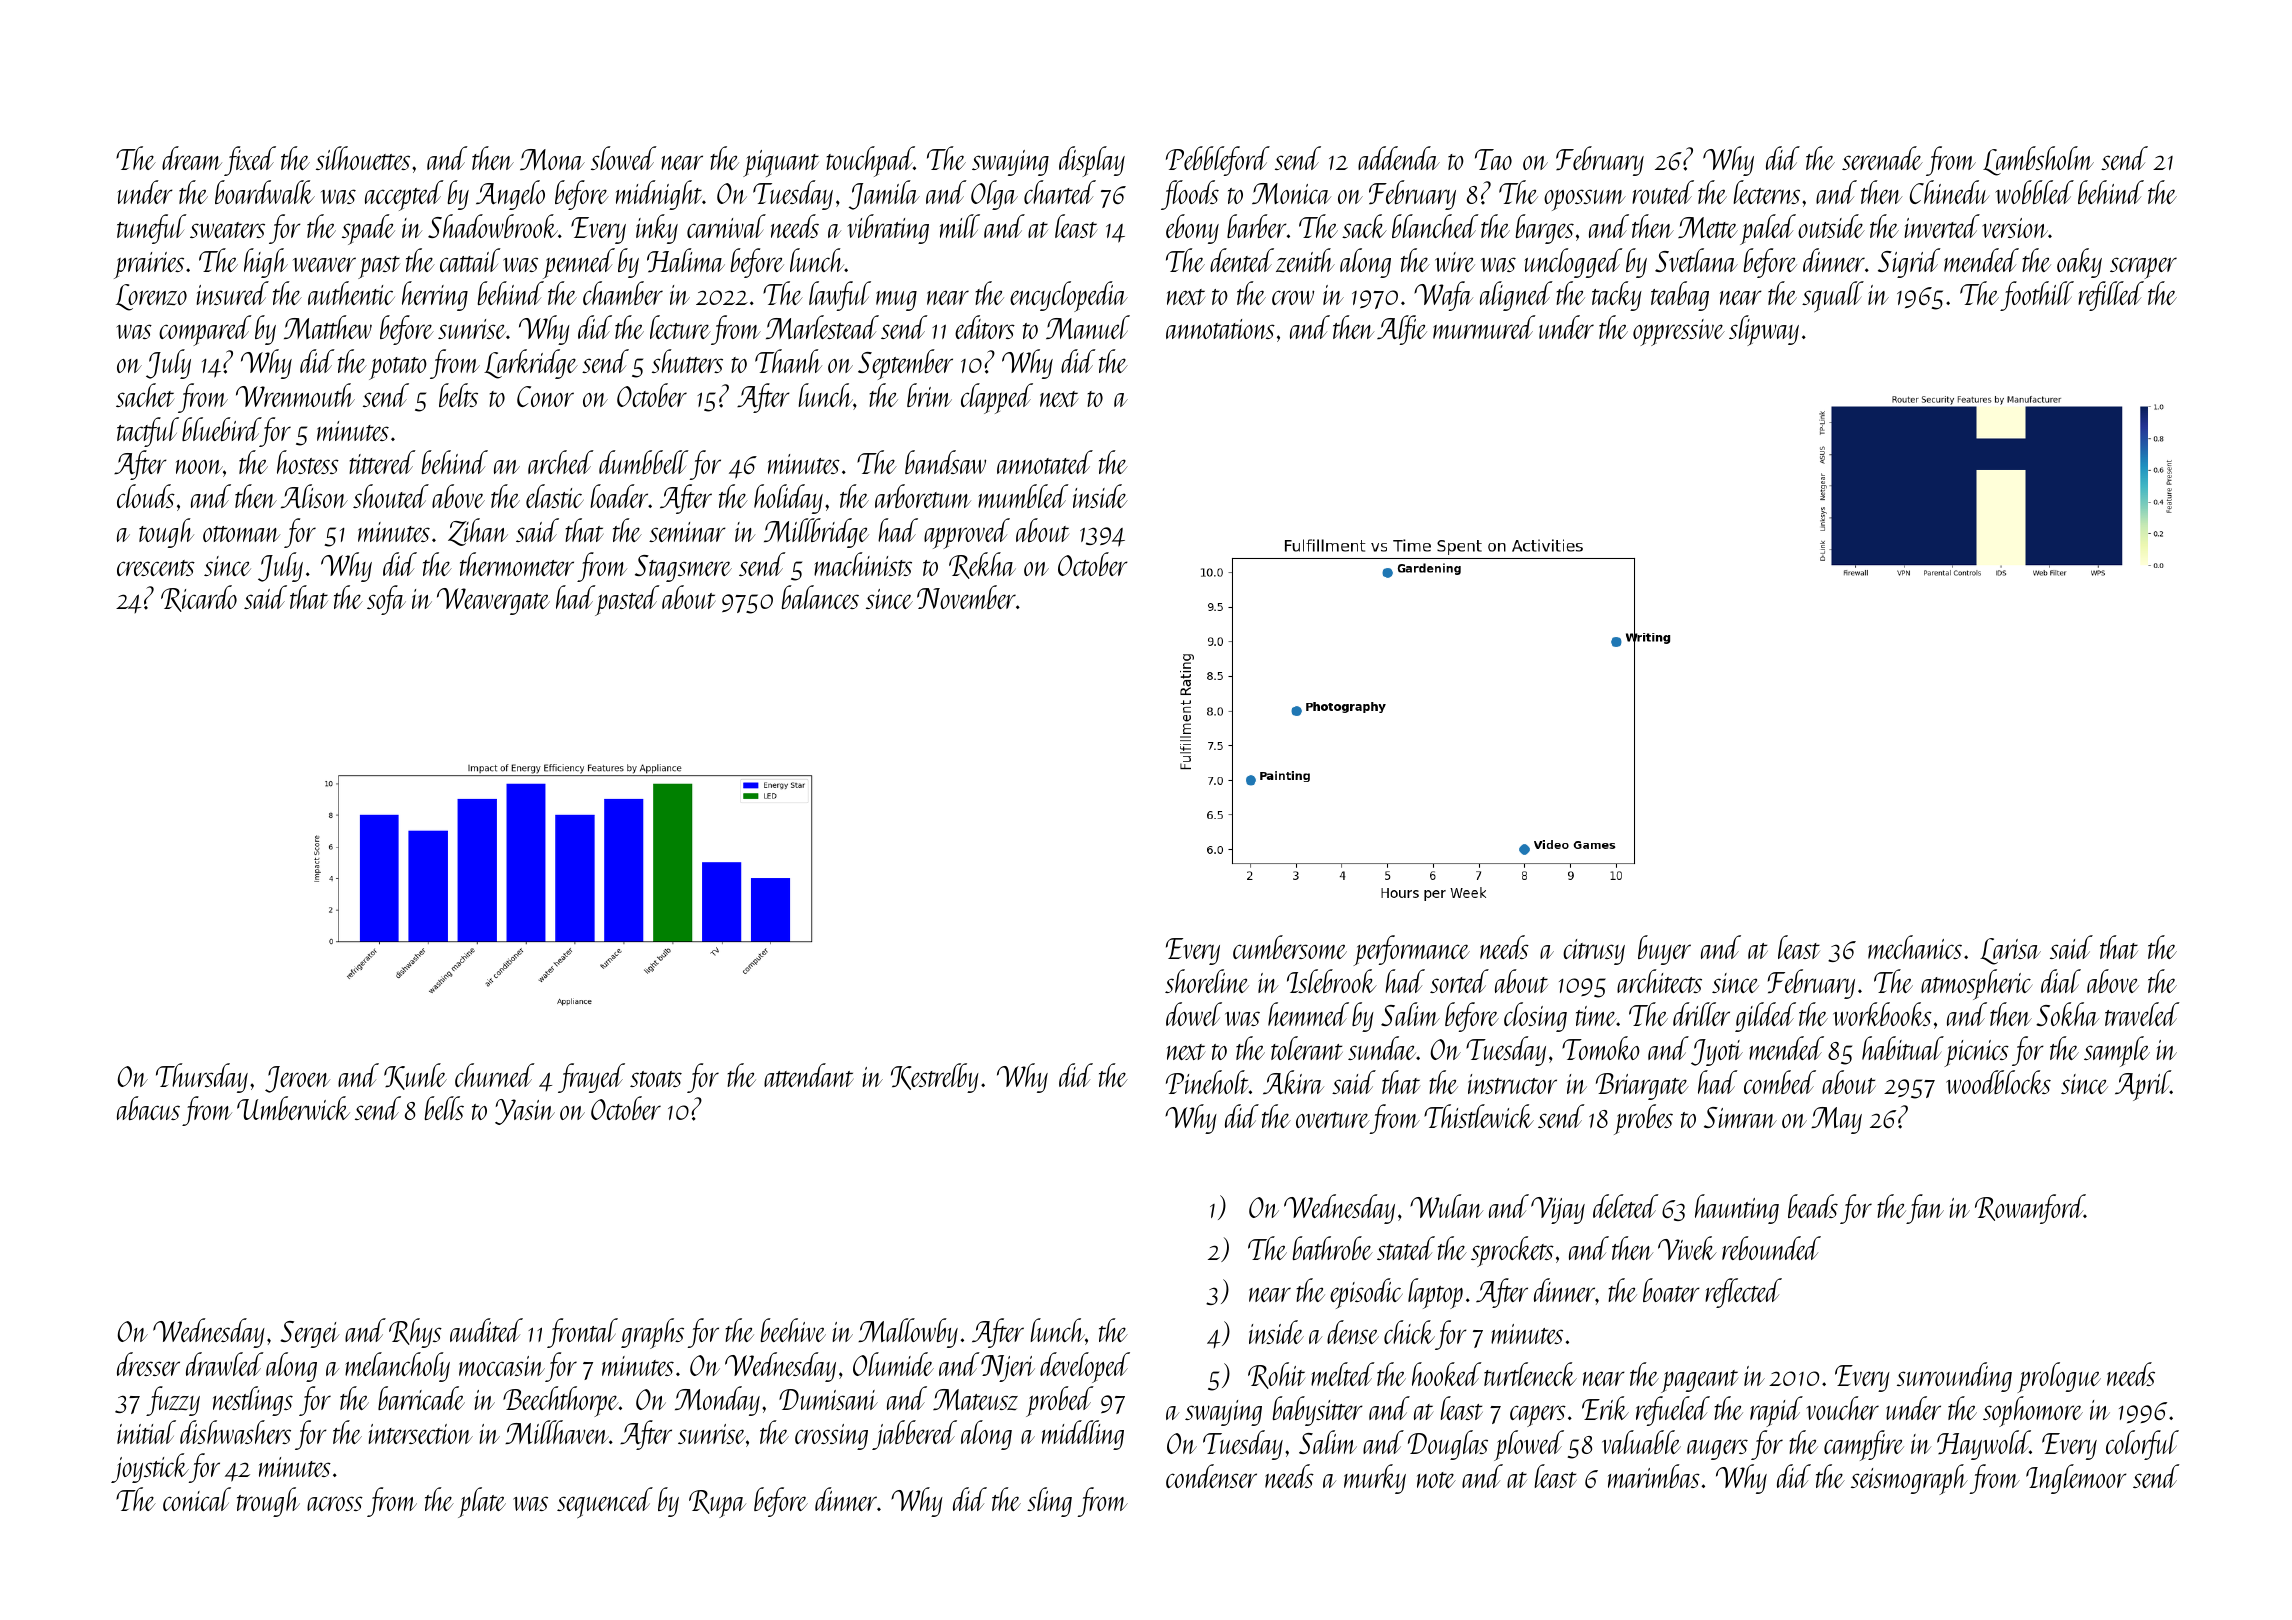 This screenshot has width=2292, height=1620. What do you see at coordinates (1220, 329) in the screenshot?
I see `annotations` at bounding box center [1220, 329].
